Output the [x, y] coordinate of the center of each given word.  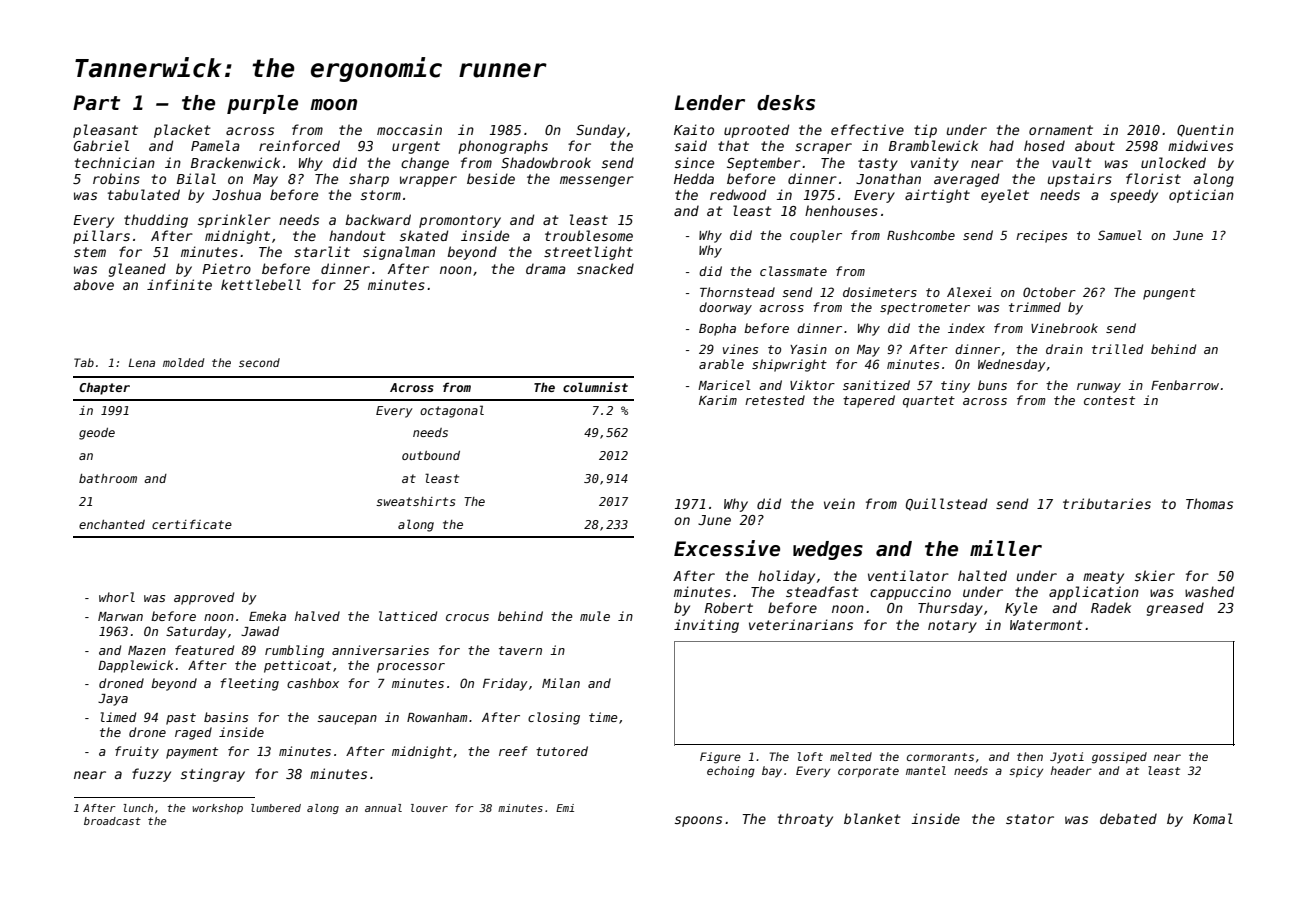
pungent [1169, 294]
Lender [710, 103]
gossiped [1119, 758]
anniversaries [380, 650]
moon [333, 105]
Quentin [1205, 130]
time [603, 717]
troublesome [589, 235]
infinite [179, 284]
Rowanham [437, 717]
